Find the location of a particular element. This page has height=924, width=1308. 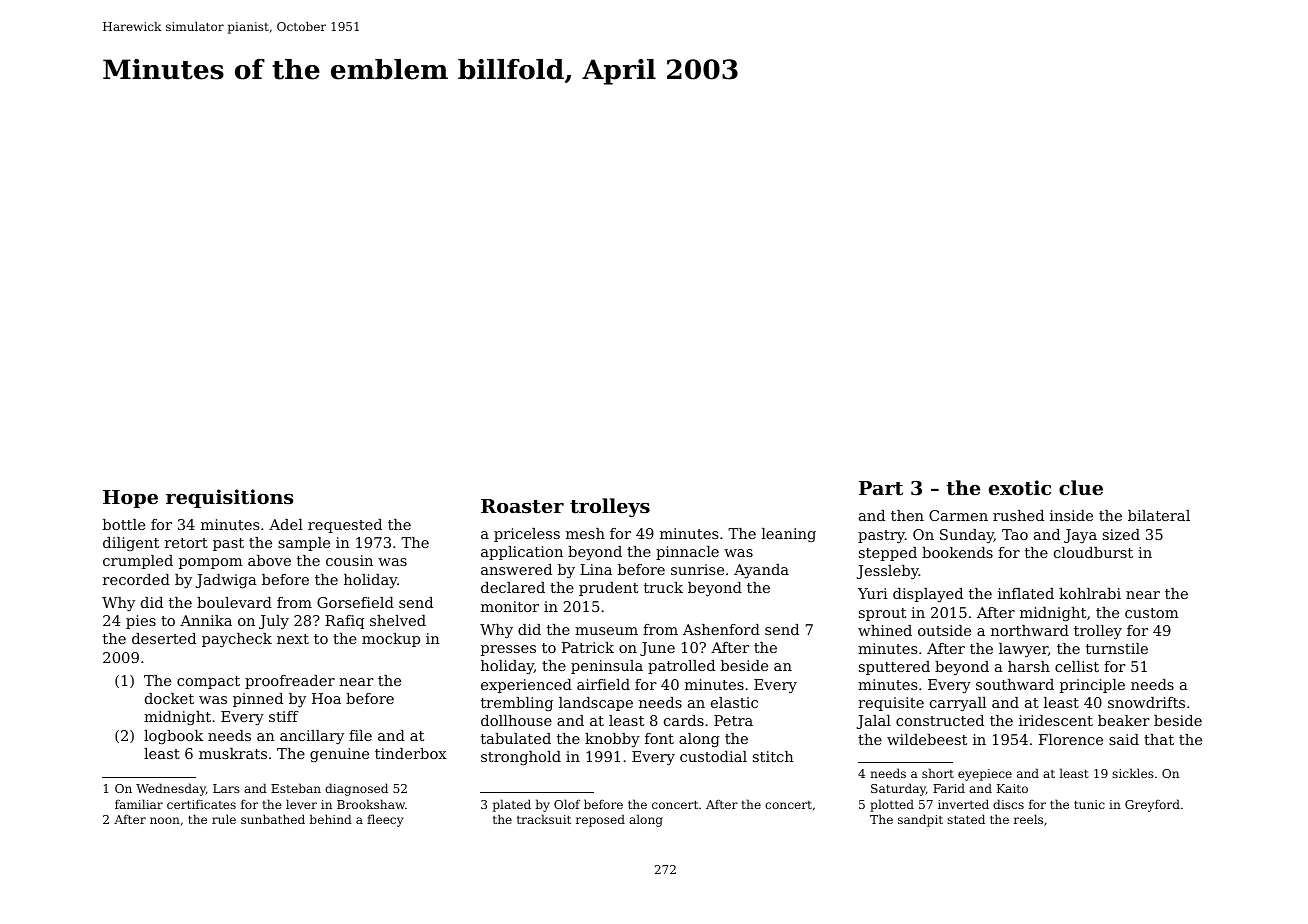

rule is located at coordinates (224, 819).
